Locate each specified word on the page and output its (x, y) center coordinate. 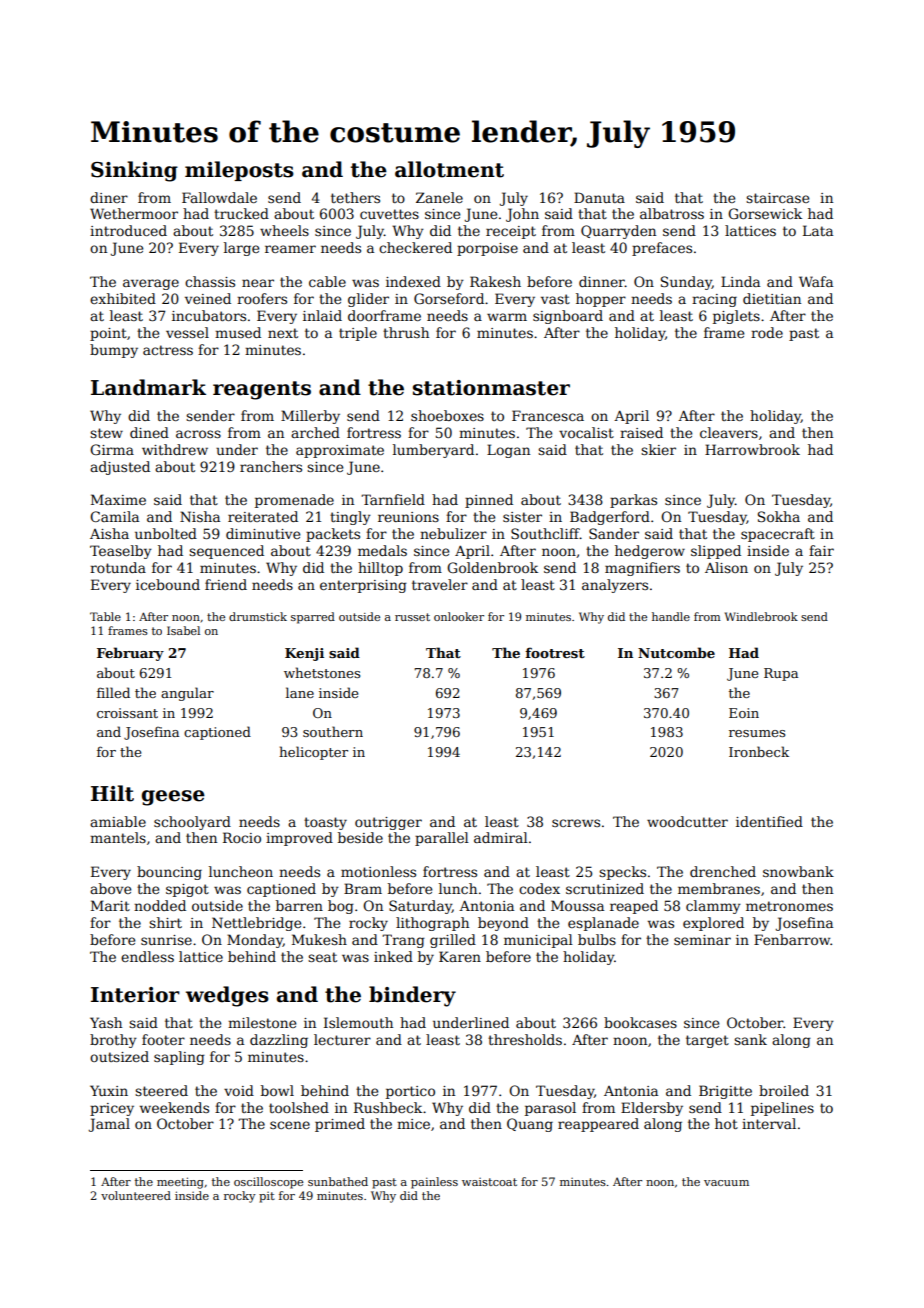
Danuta (599, 197)
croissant (127, 713)
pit (267, 1197)
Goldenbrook (492, 567)
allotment (449, 169)
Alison (726, 567)
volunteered (136, 1195)
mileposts (239, 171)
